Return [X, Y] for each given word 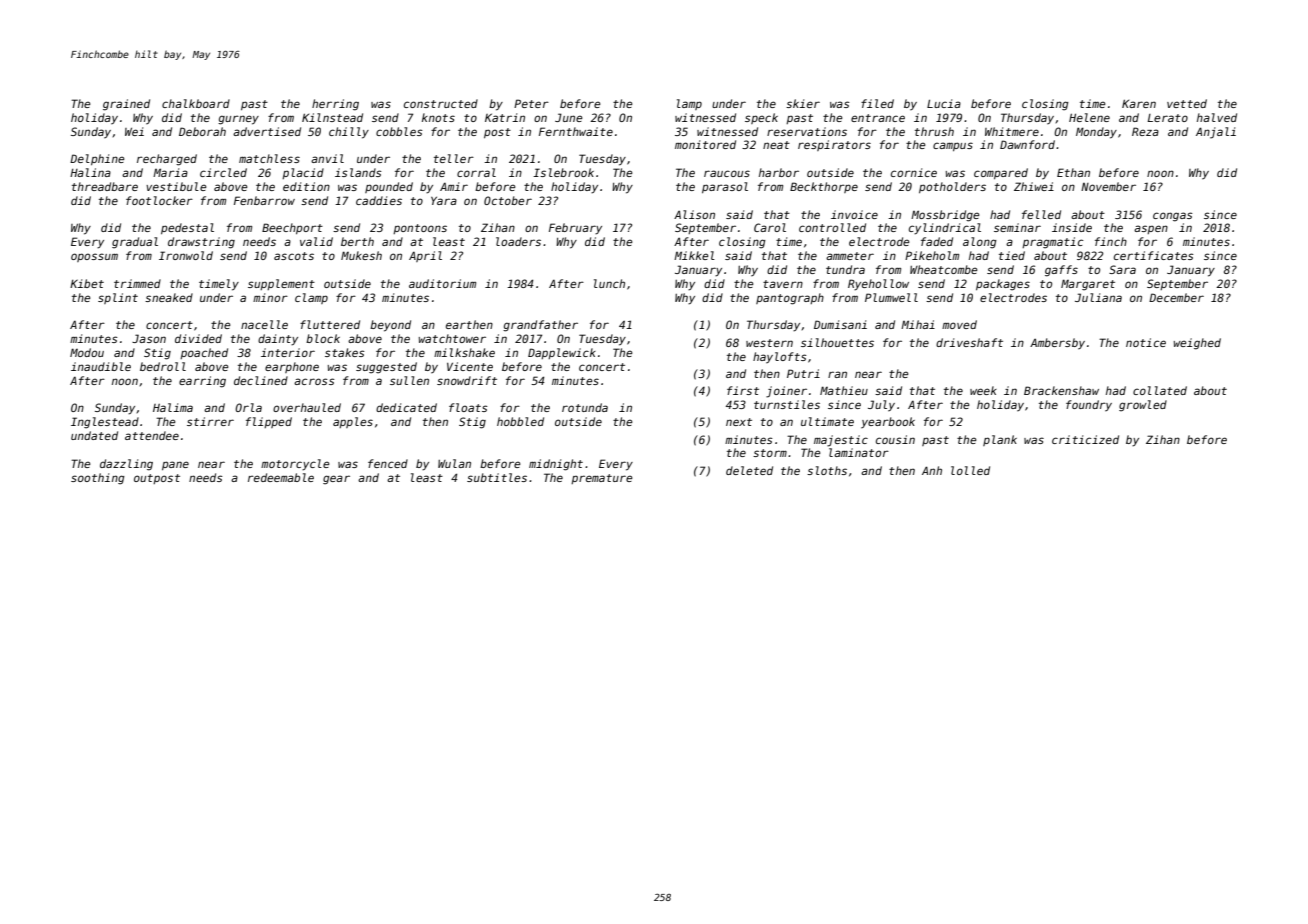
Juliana [1098, 297]
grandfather [540, 326]
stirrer [210, 421]
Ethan [1073, 172]
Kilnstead [332, 117]
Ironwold [186, 255]
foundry [1089, 405]
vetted [1187, 103]
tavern [783, 284]
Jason [149, 338]
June [569, 117]
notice [1146, 342]
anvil [327, 158]
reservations [807, 131]
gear [336, 480]
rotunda [585, 407]
